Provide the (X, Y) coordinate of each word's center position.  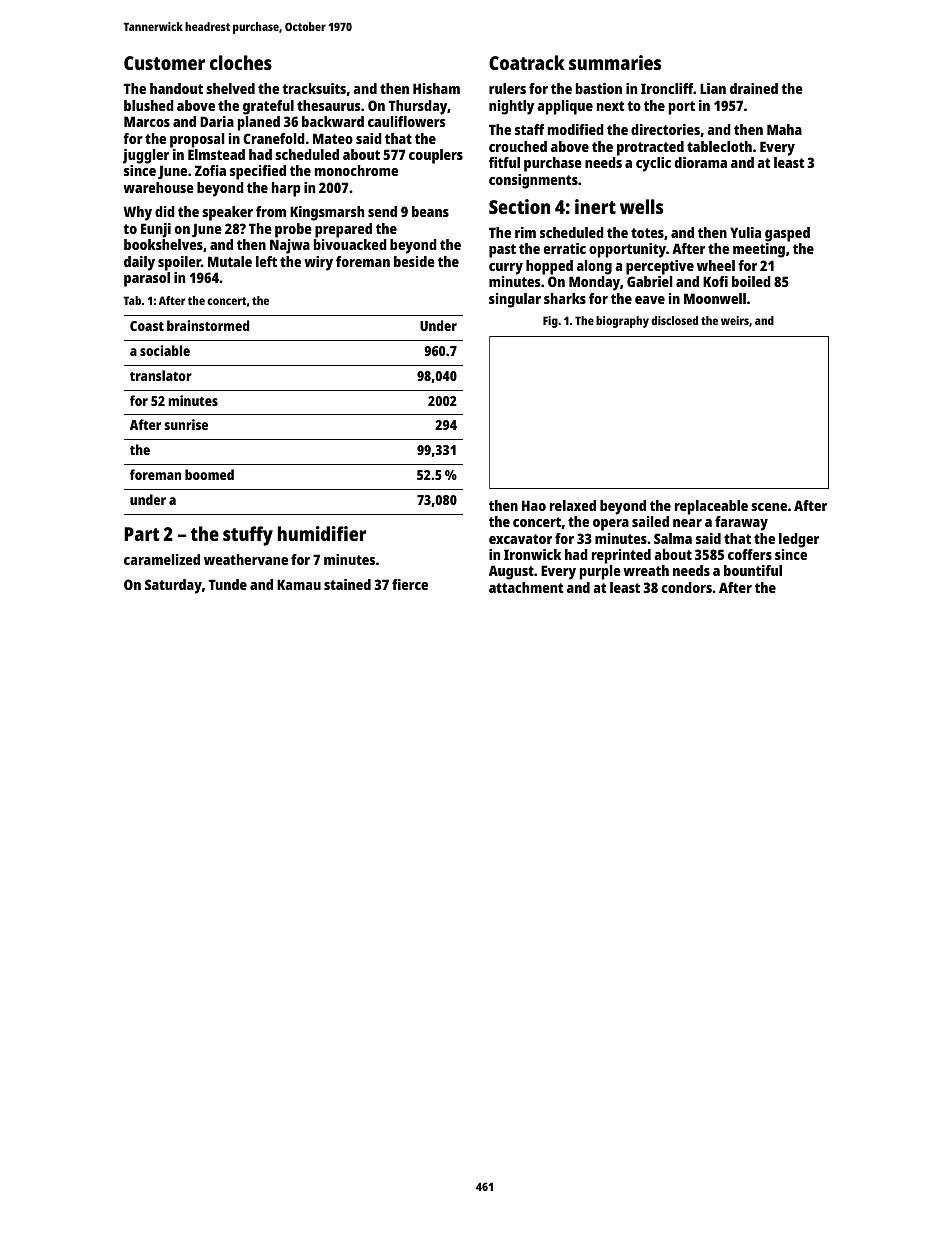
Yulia (745, 232)
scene (769, 507)
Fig (550, 322)
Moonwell (715, 298)
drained (754, 88)
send (382, 211)
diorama (701, 162)
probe (293, 230)
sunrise (186, 424)
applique (565, 107)
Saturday (173, 586)
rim (525, 232)
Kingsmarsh (327, 213)
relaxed (573, 505)
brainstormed (208, 325)
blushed (149, 105)
